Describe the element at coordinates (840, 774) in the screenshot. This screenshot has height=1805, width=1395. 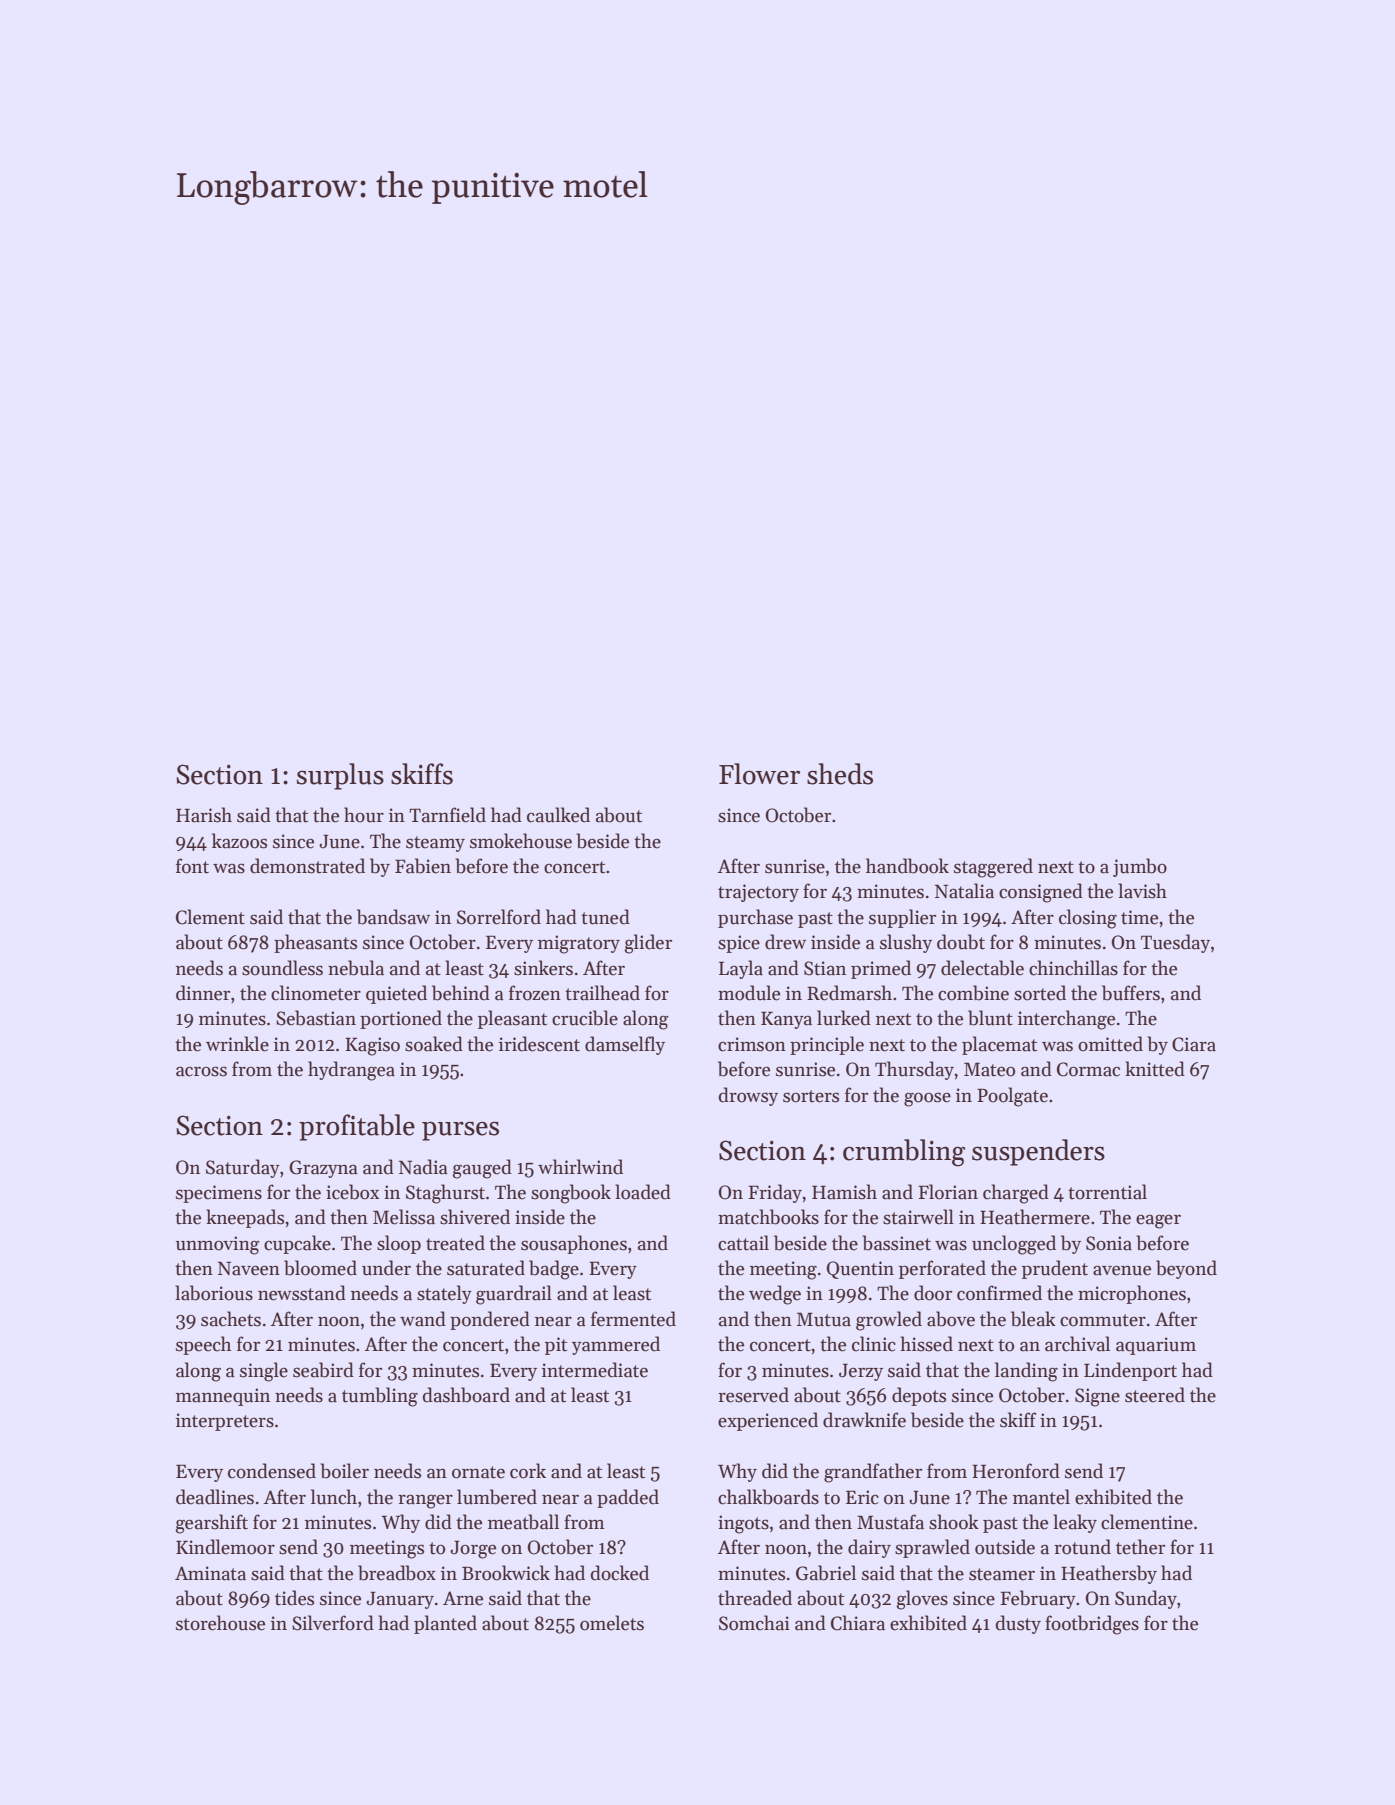
I see `sheds` at that location.
